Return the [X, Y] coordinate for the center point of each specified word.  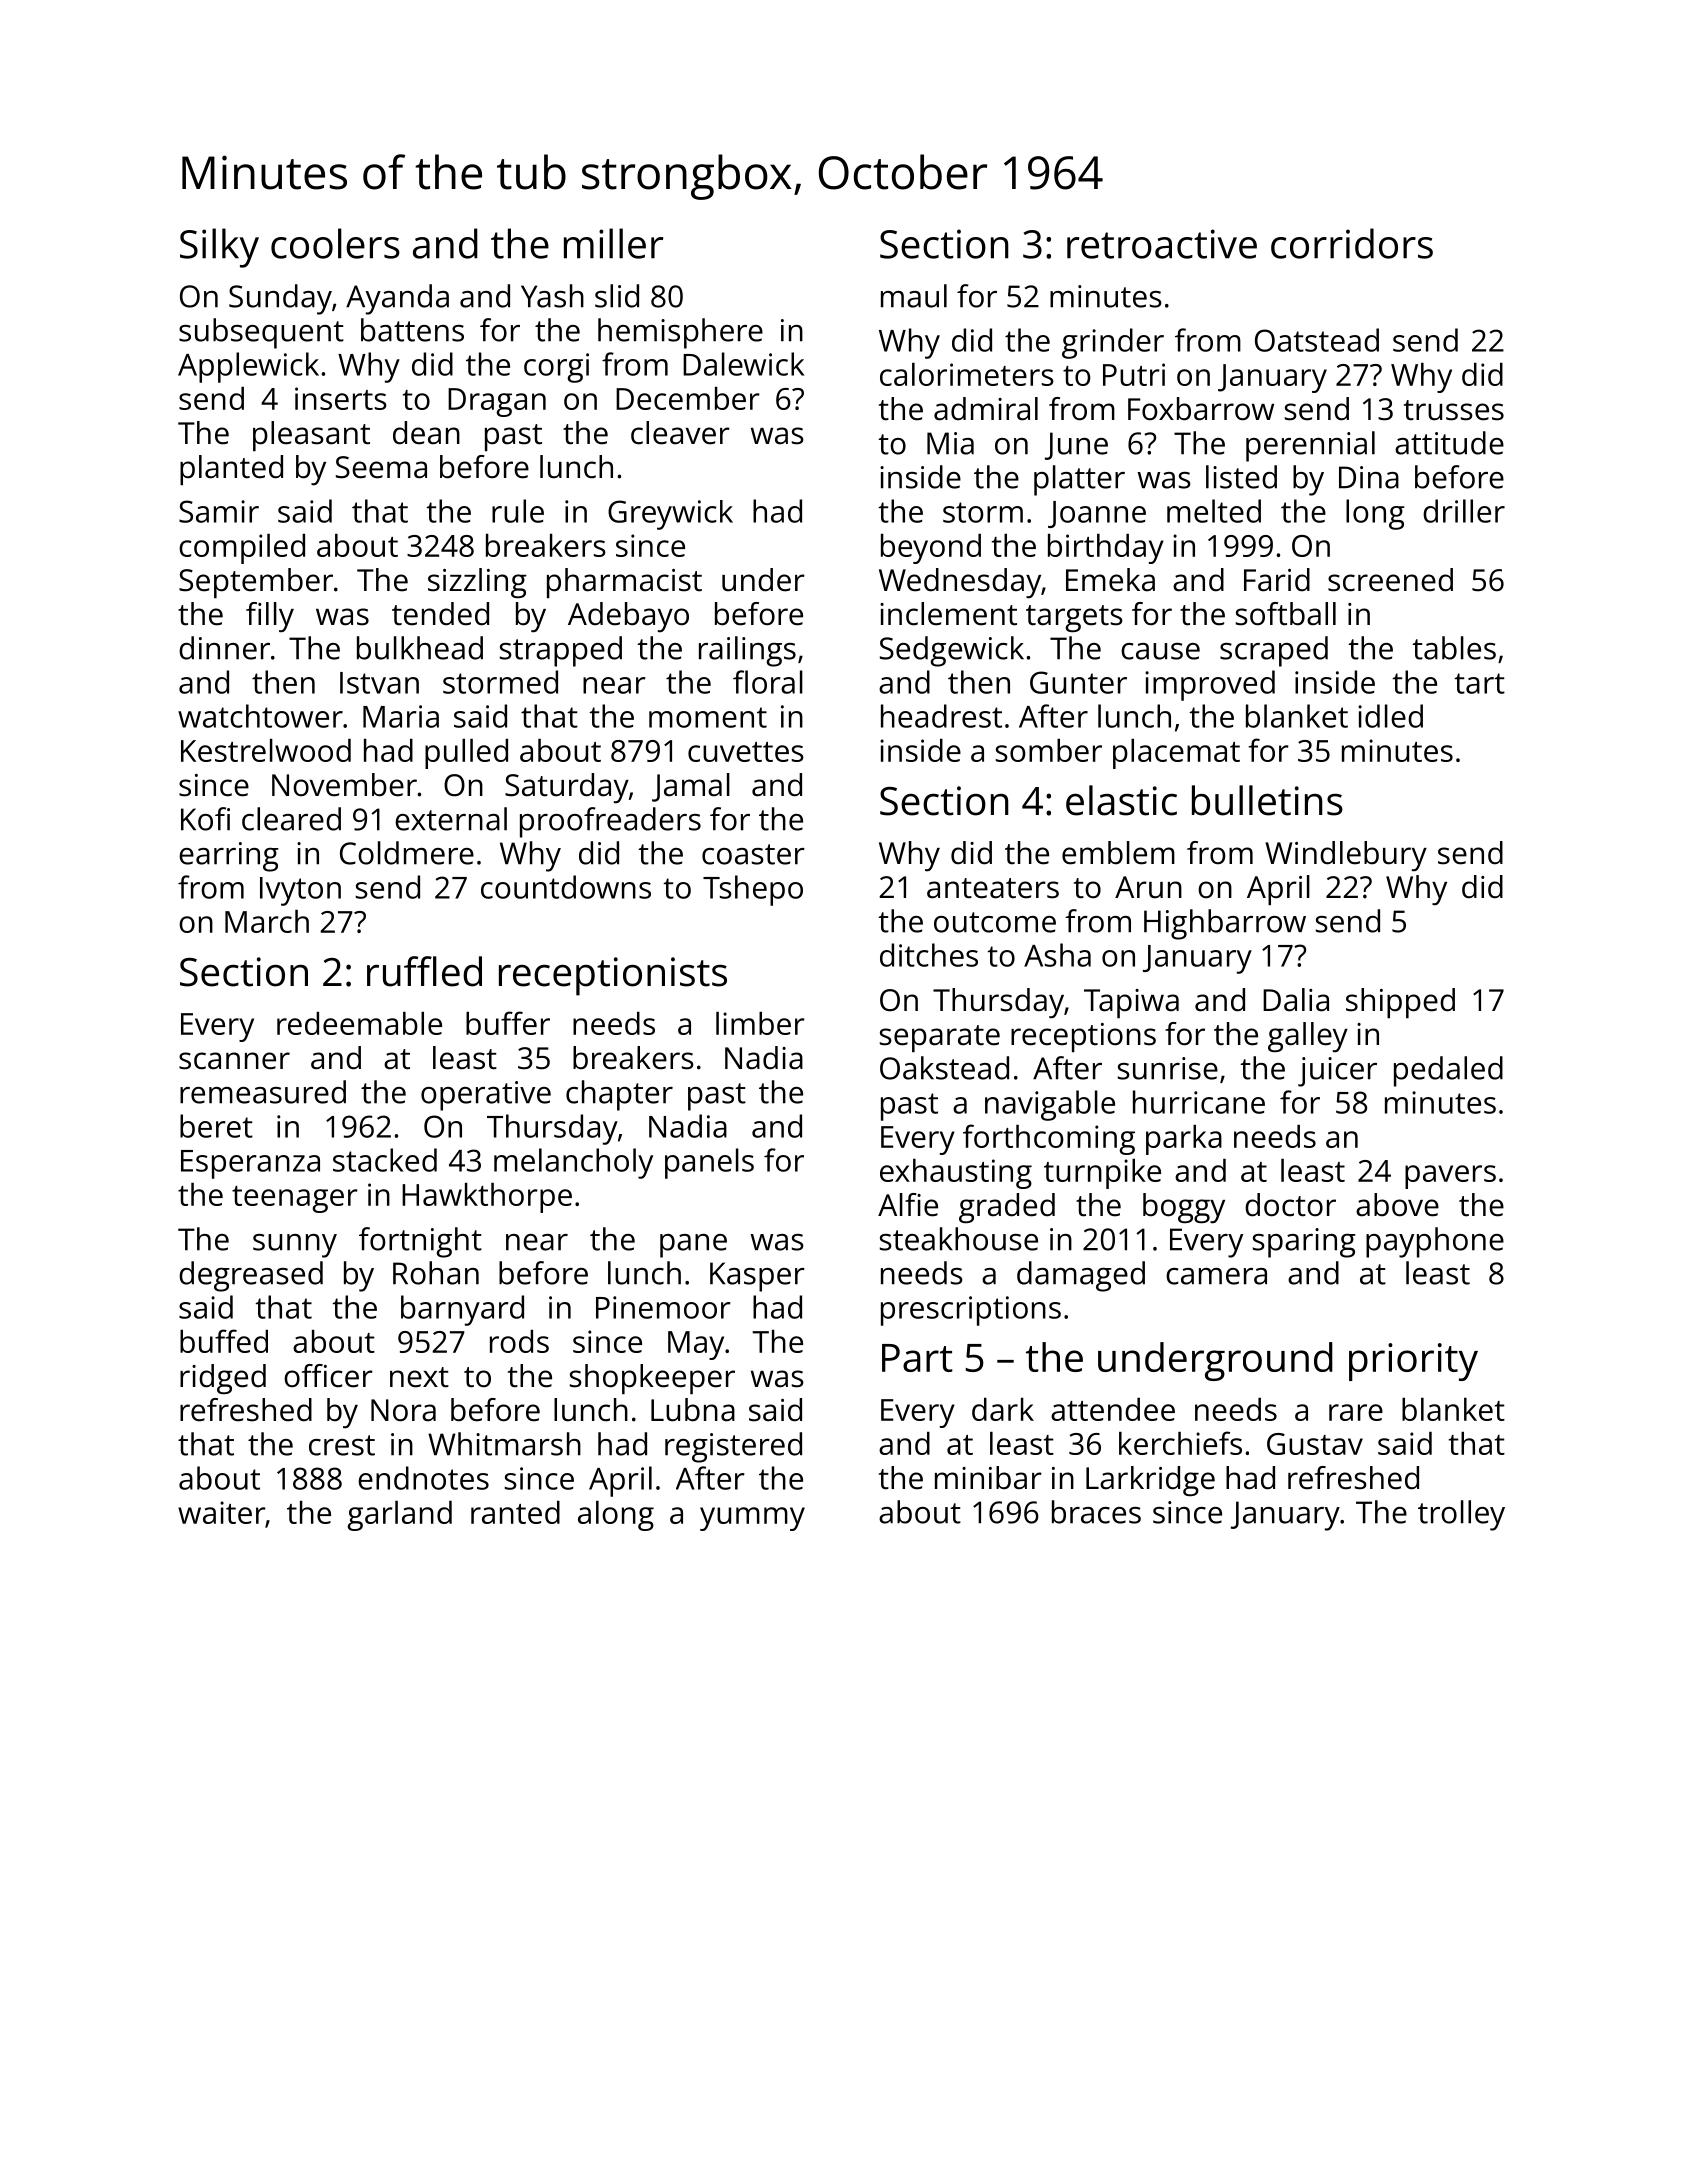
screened [1390, 580]
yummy [752, 1519]
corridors [1352, 243]
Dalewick [743, 364]
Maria [401, 716]
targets [1074, 619]
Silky [219, 248]
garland [399, 1516]
